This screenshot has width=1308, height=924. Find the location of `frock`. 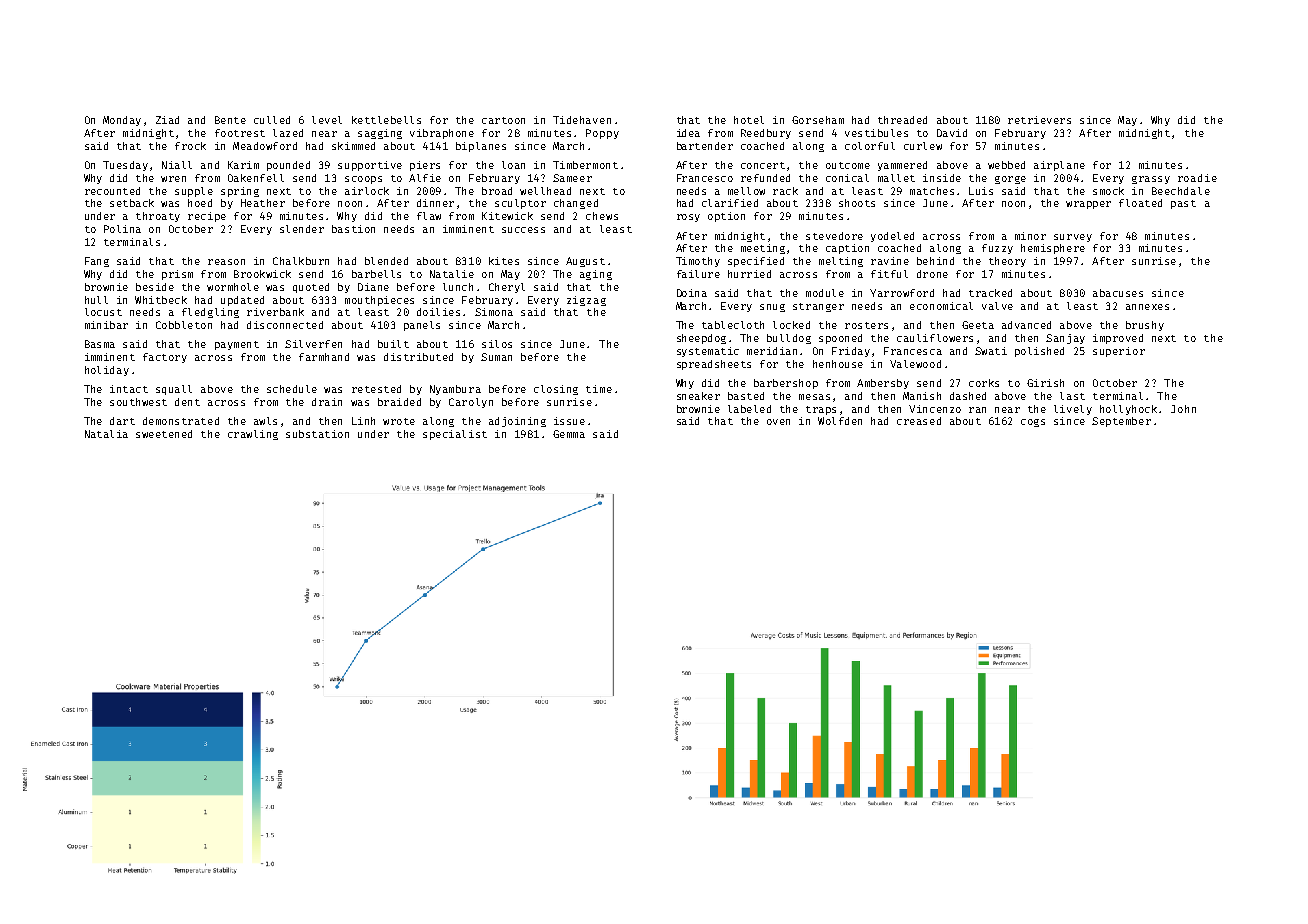

frock is located at coordinates (190, 146).
